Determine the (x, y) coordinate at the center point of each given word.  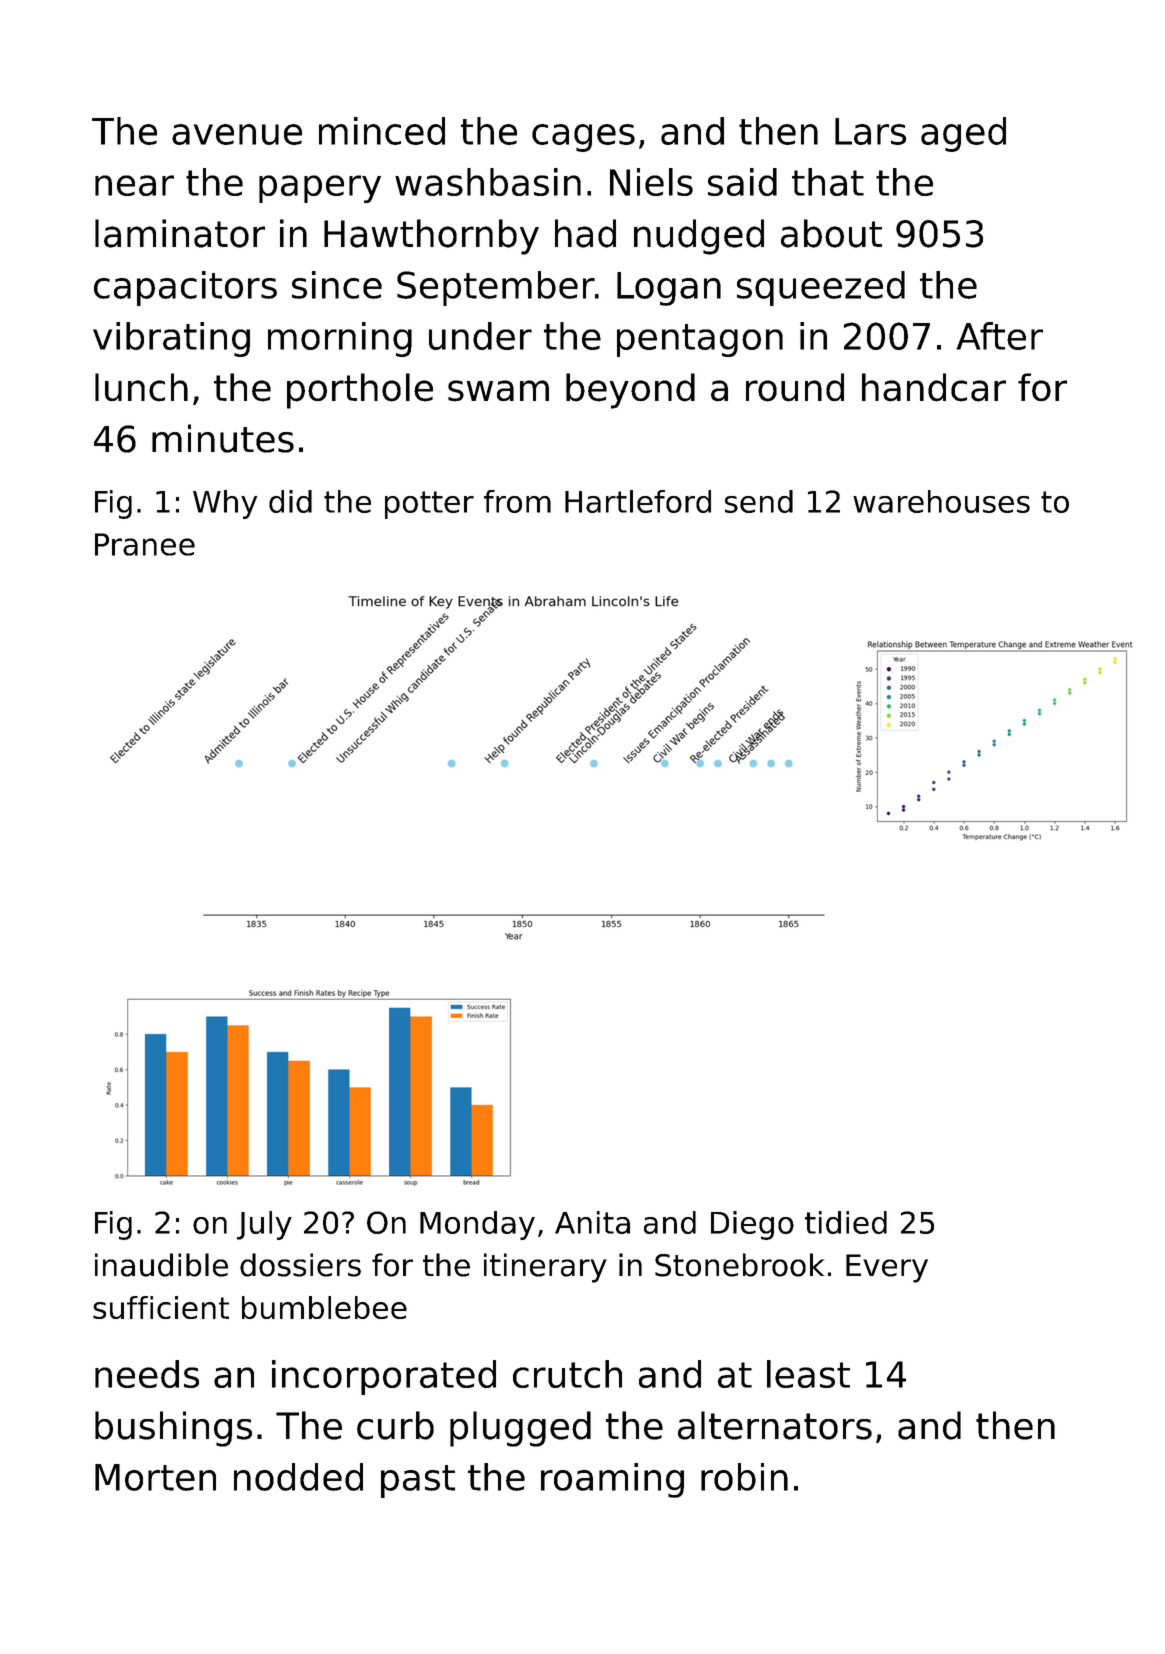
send (759, 501)
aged (963, 134)
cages (583, 138)
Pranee (145, 544)
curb (395, 1425)
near (134, 185)
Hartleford (638, 501)
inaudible (161, 1265)
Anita (592, 1222)
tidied (846, 1222)
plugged (520, 1429)
